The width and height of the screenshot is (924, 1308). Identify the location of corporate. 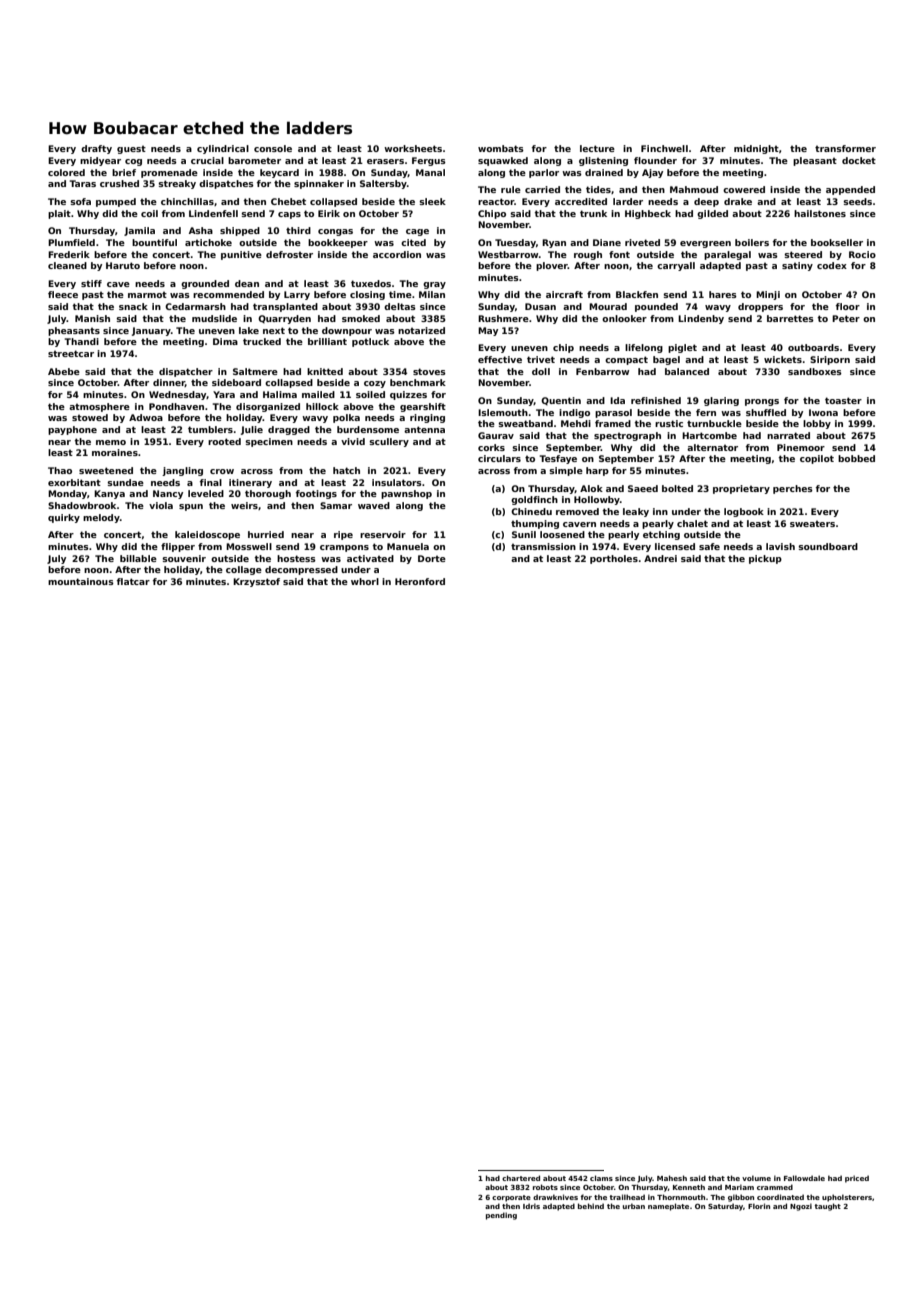
(511, 1198).
